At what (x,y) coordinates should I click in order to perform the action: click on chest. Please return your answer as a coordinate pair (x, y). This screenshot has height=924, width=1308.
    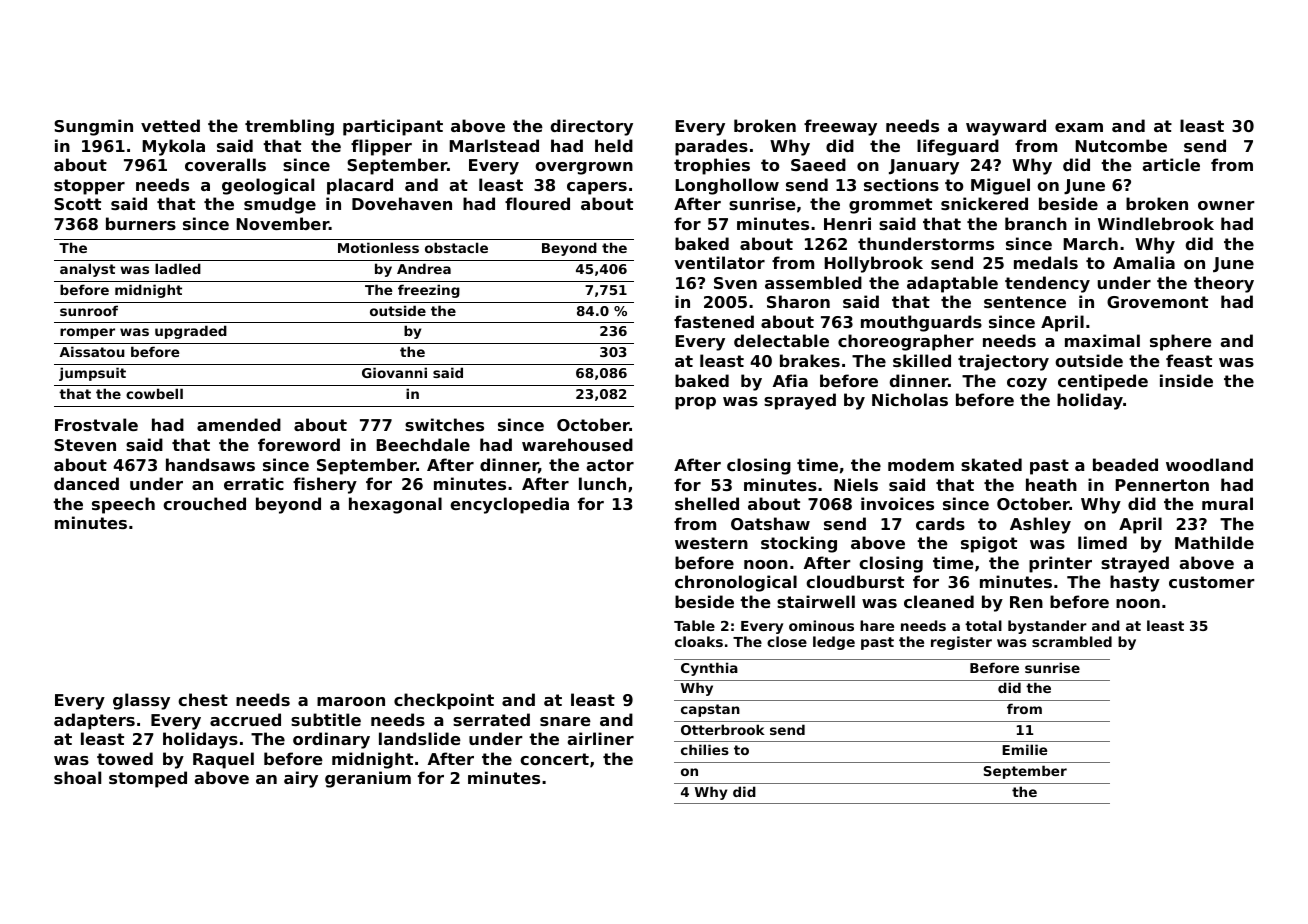
    Looking at the image, I should click on (203, 699).
